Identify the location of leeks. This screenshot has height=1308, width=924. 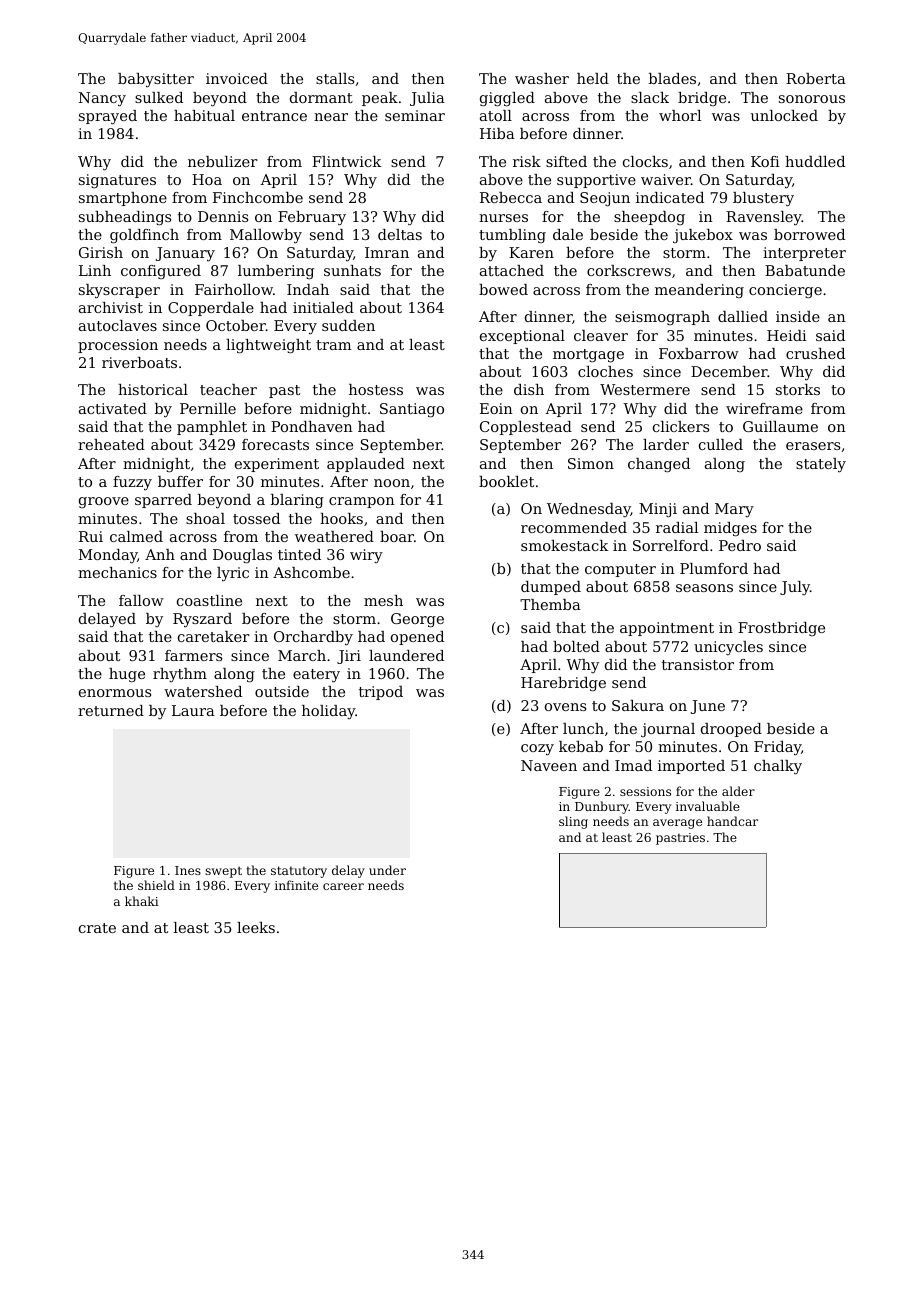
(256, 927).
